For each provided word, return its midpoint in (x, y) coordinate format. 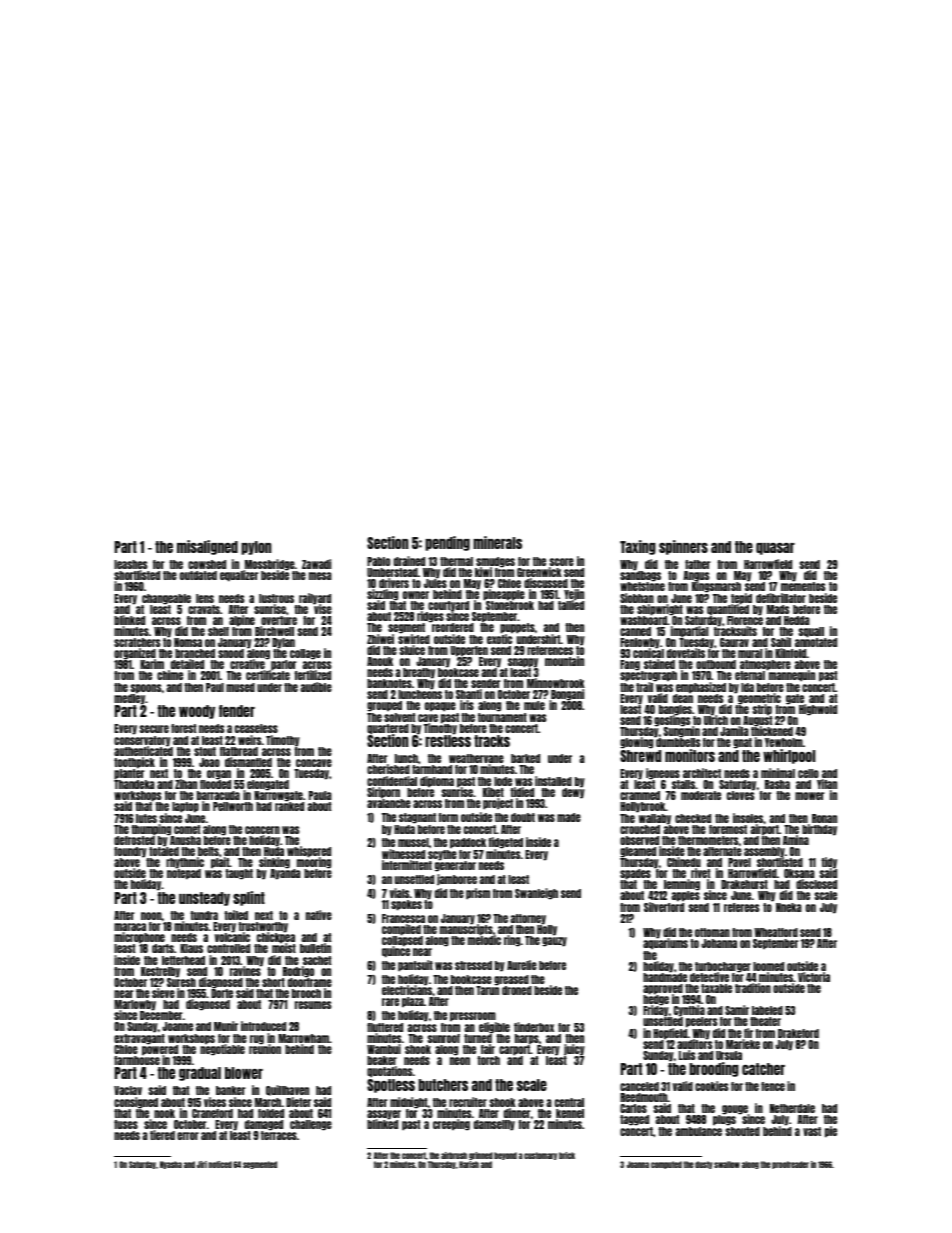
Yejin (574, 595)
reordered (453, 628)
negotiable (222, 1050)
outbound (716, 664)
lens (205, 598)
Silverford (664, 907)
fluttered (385, 1027)
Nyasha (171, 1165)
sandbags (640, 576)
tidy (829, 863)
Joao (209, 762)
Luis (687, 1055)
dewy (573, 793)
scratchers (137, 642)
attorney (528, 919)
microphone (139, 938)
